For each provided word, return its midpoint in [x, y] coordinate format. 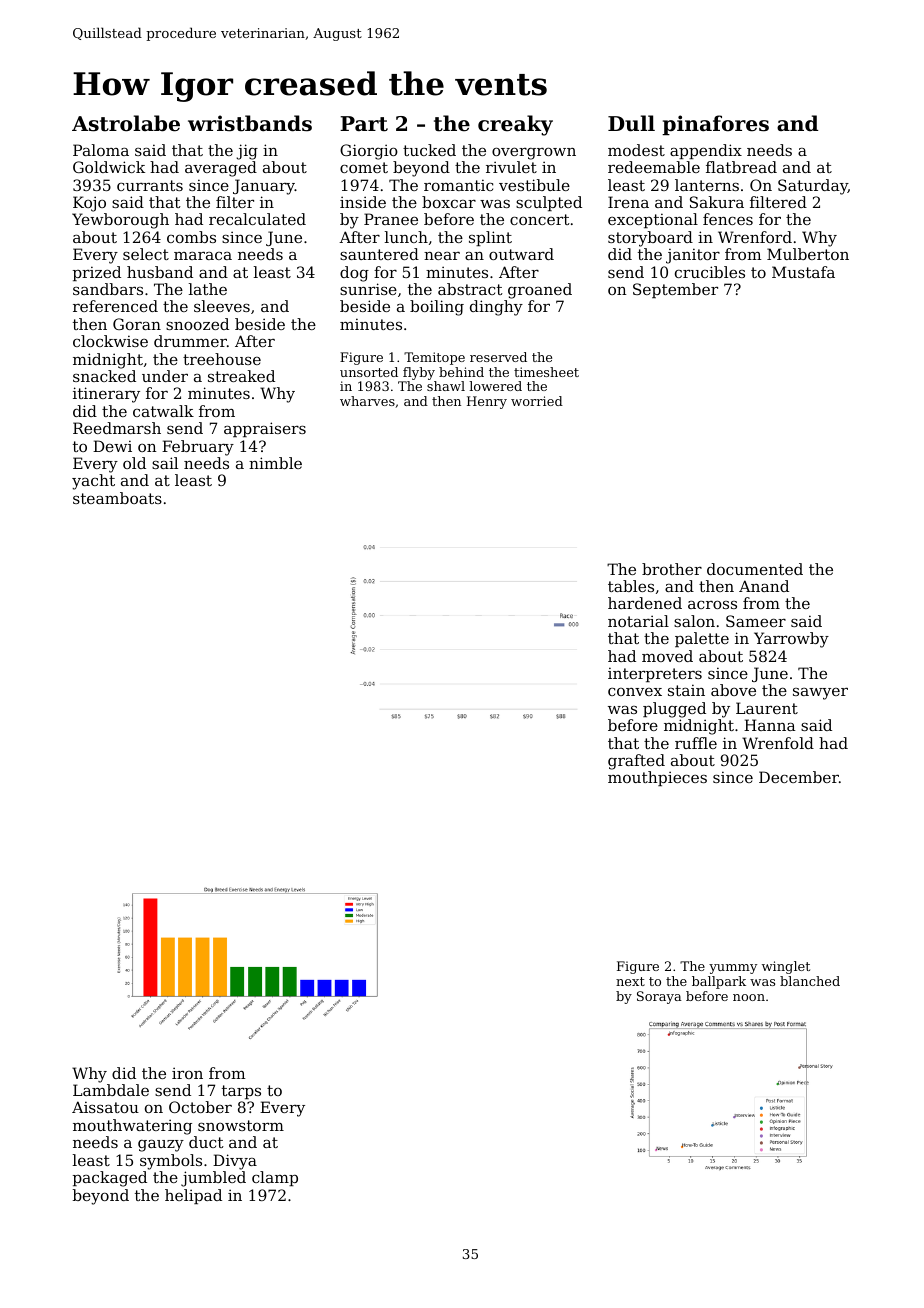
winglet [786, 967]
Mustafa [803, 272]
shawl [446, 386]
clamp [275, 1178]
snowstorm [241, 1125]
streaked [241, 376]
